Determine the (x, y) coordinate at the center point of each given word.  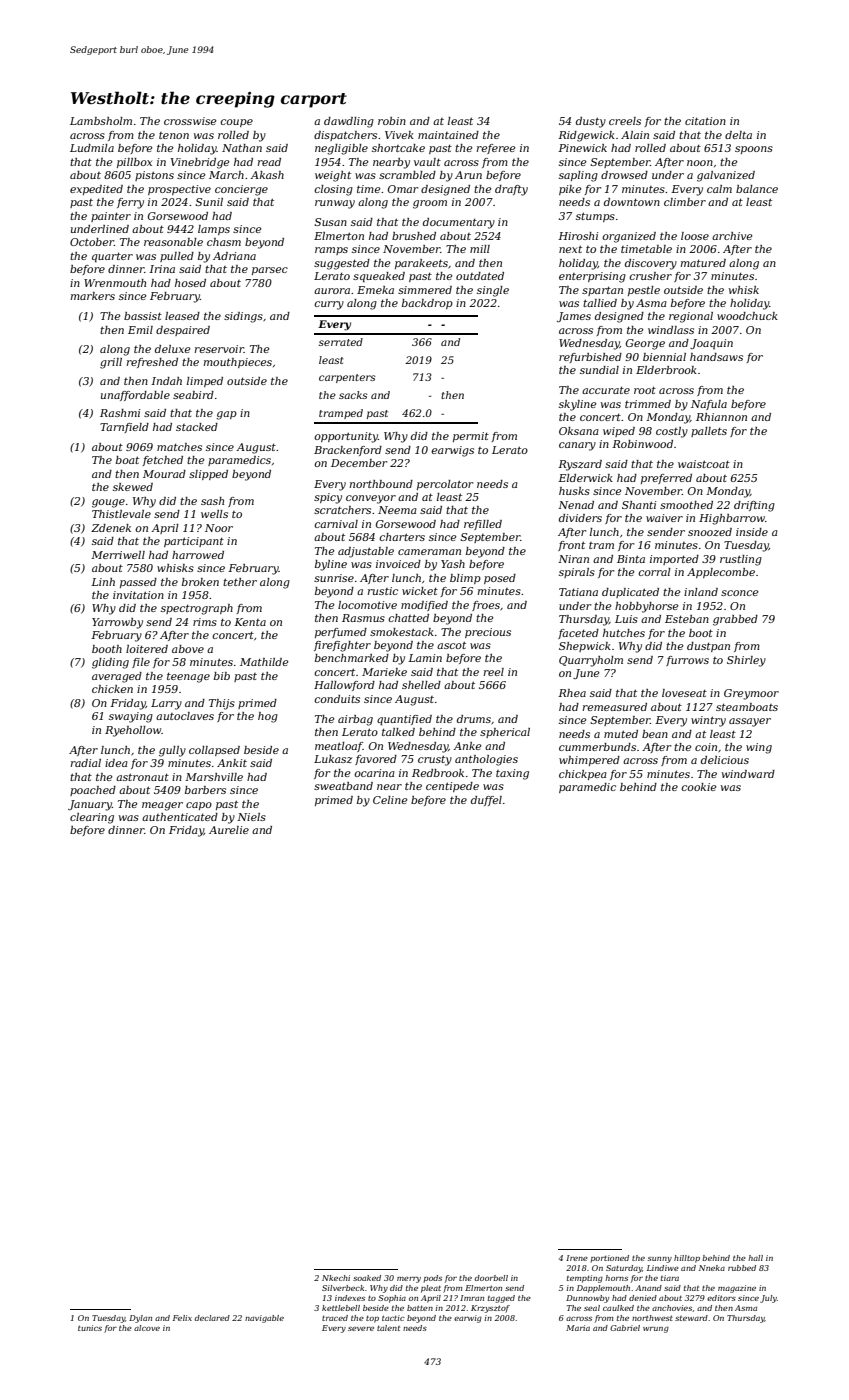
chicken (112, 689)
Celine (390, 800)
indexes (350, 1298)
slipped (208, 475)
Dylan (140, 1319)
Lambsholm (101, 121)
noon (700, 163)
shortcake (398, 148)
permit (471, 437)
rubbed (742, 1268)
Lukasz (333, 759)
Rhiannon (721, 417)
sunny (660, 1260)
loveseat (684, 693)
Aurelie (229, 830)
